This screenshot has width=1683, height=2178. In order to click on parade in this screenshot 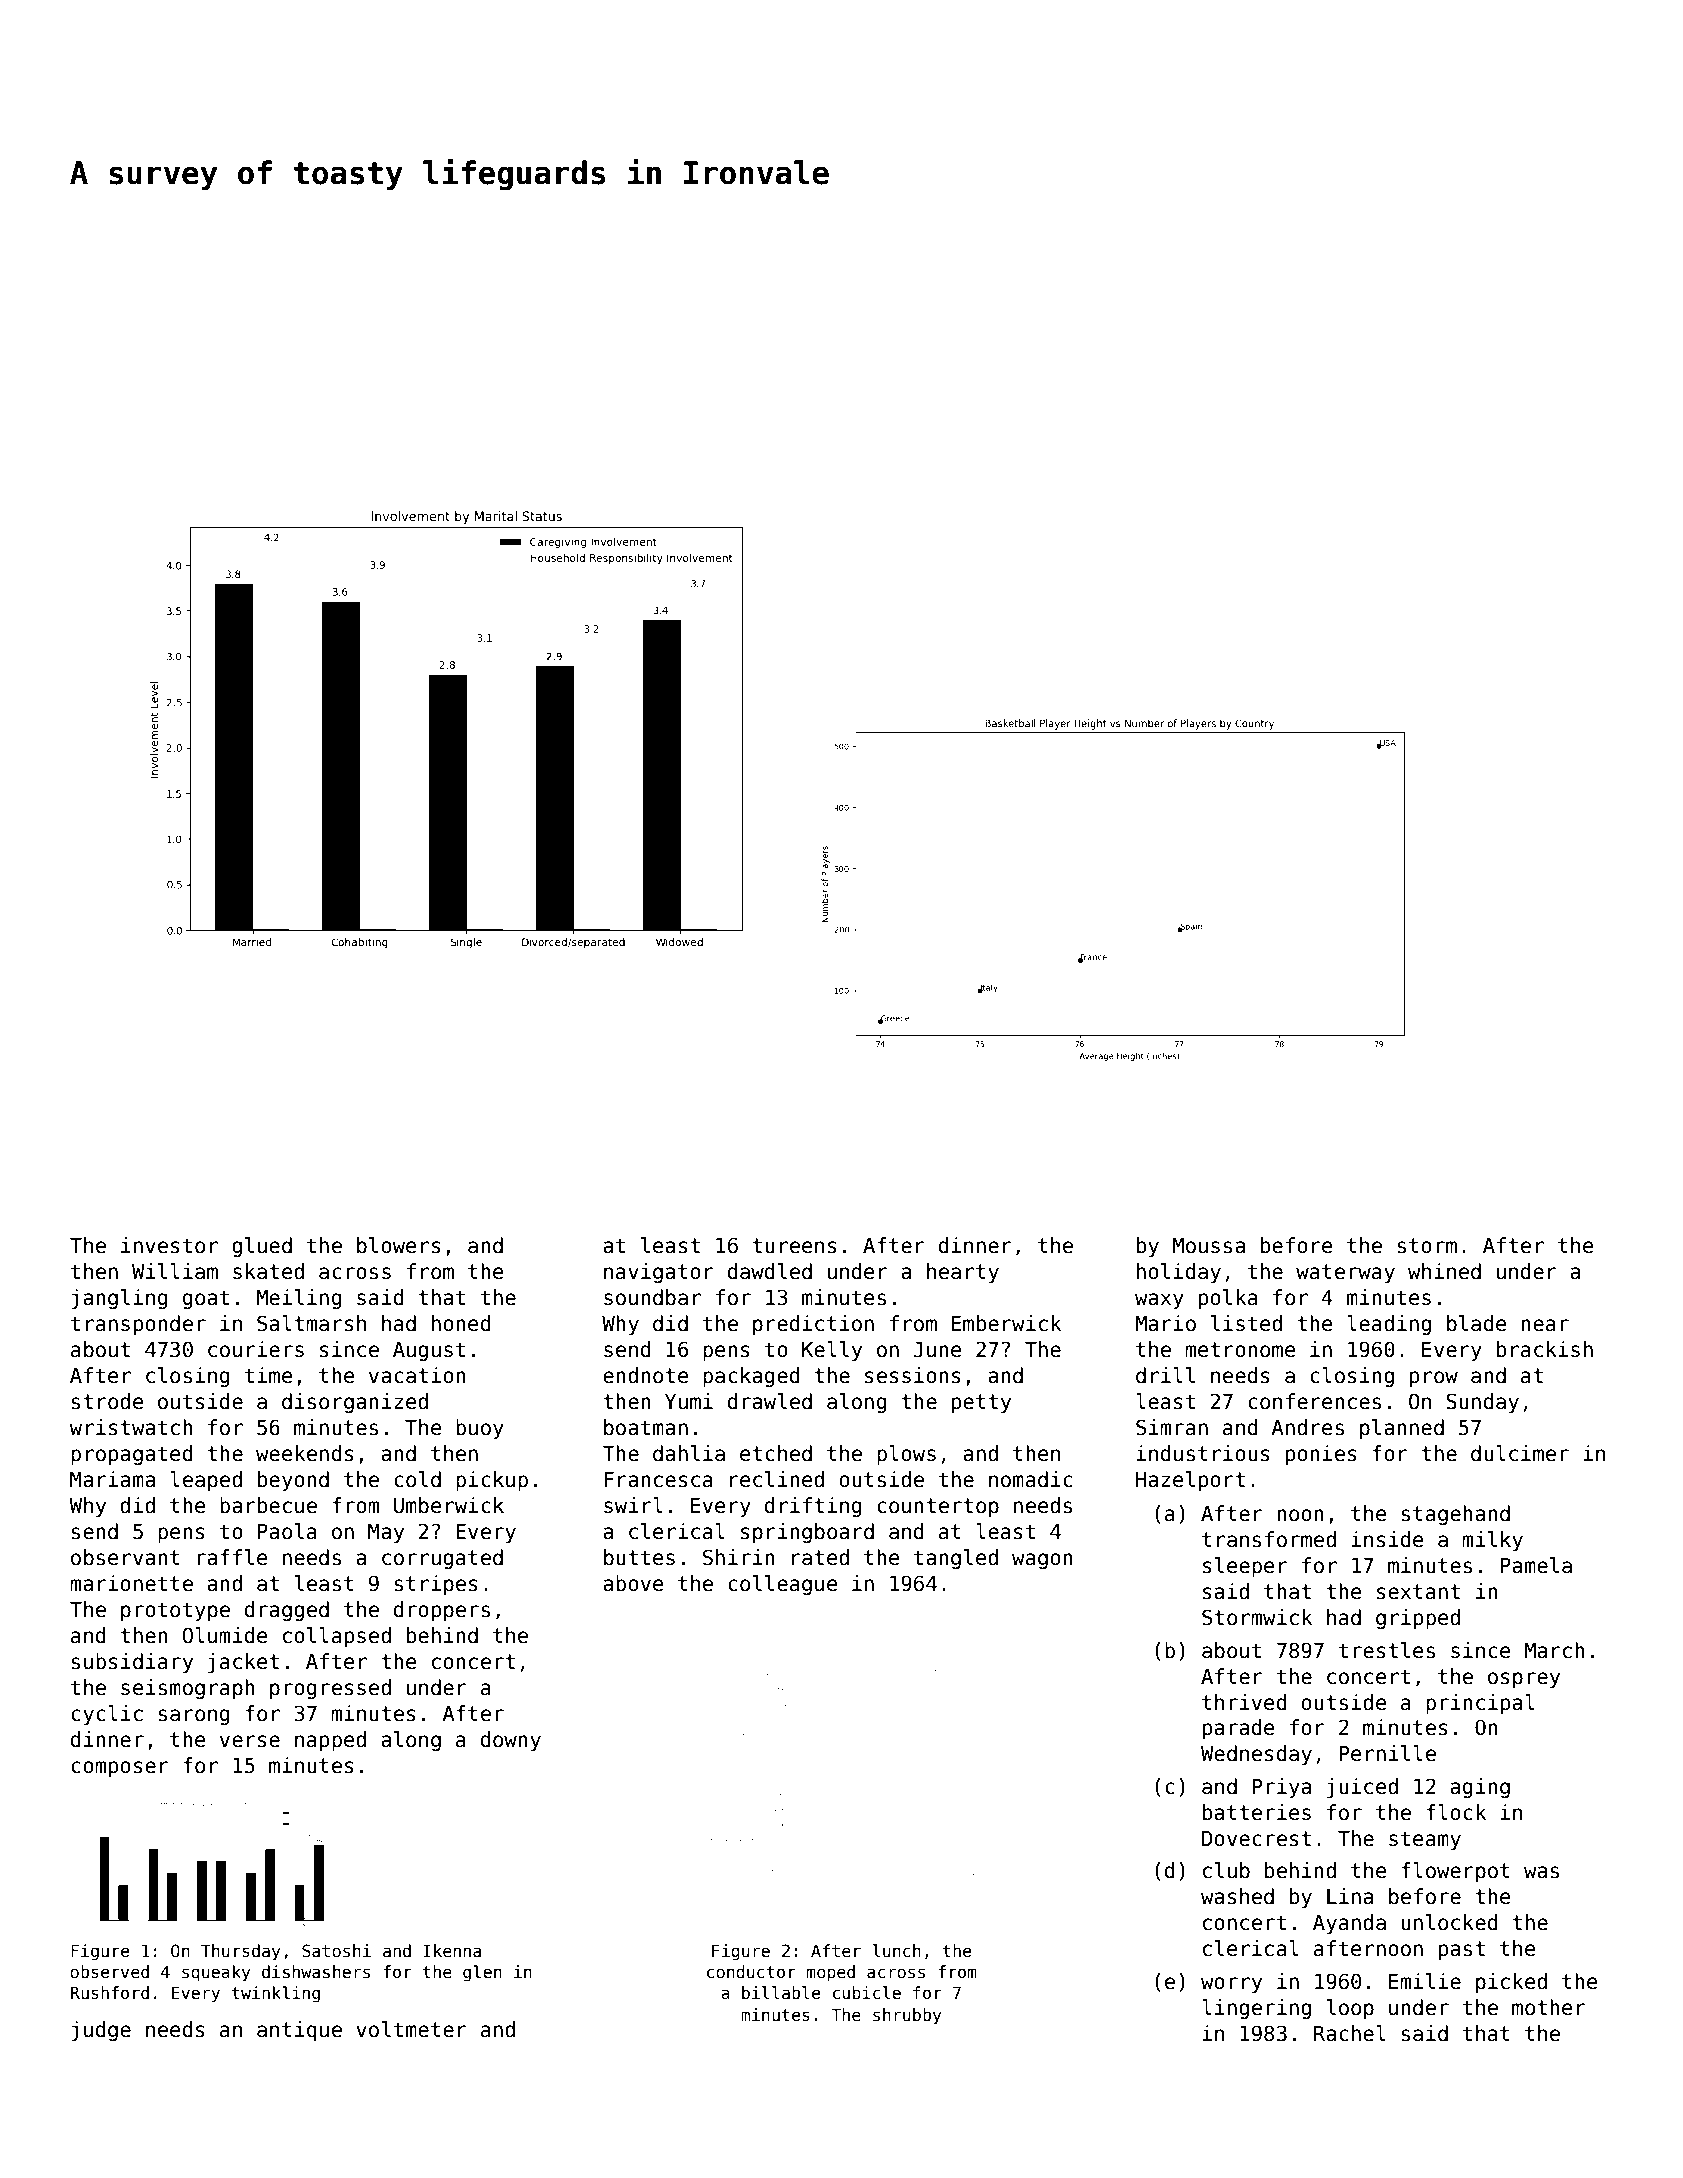, I will do `click(1239, 1729)`.
